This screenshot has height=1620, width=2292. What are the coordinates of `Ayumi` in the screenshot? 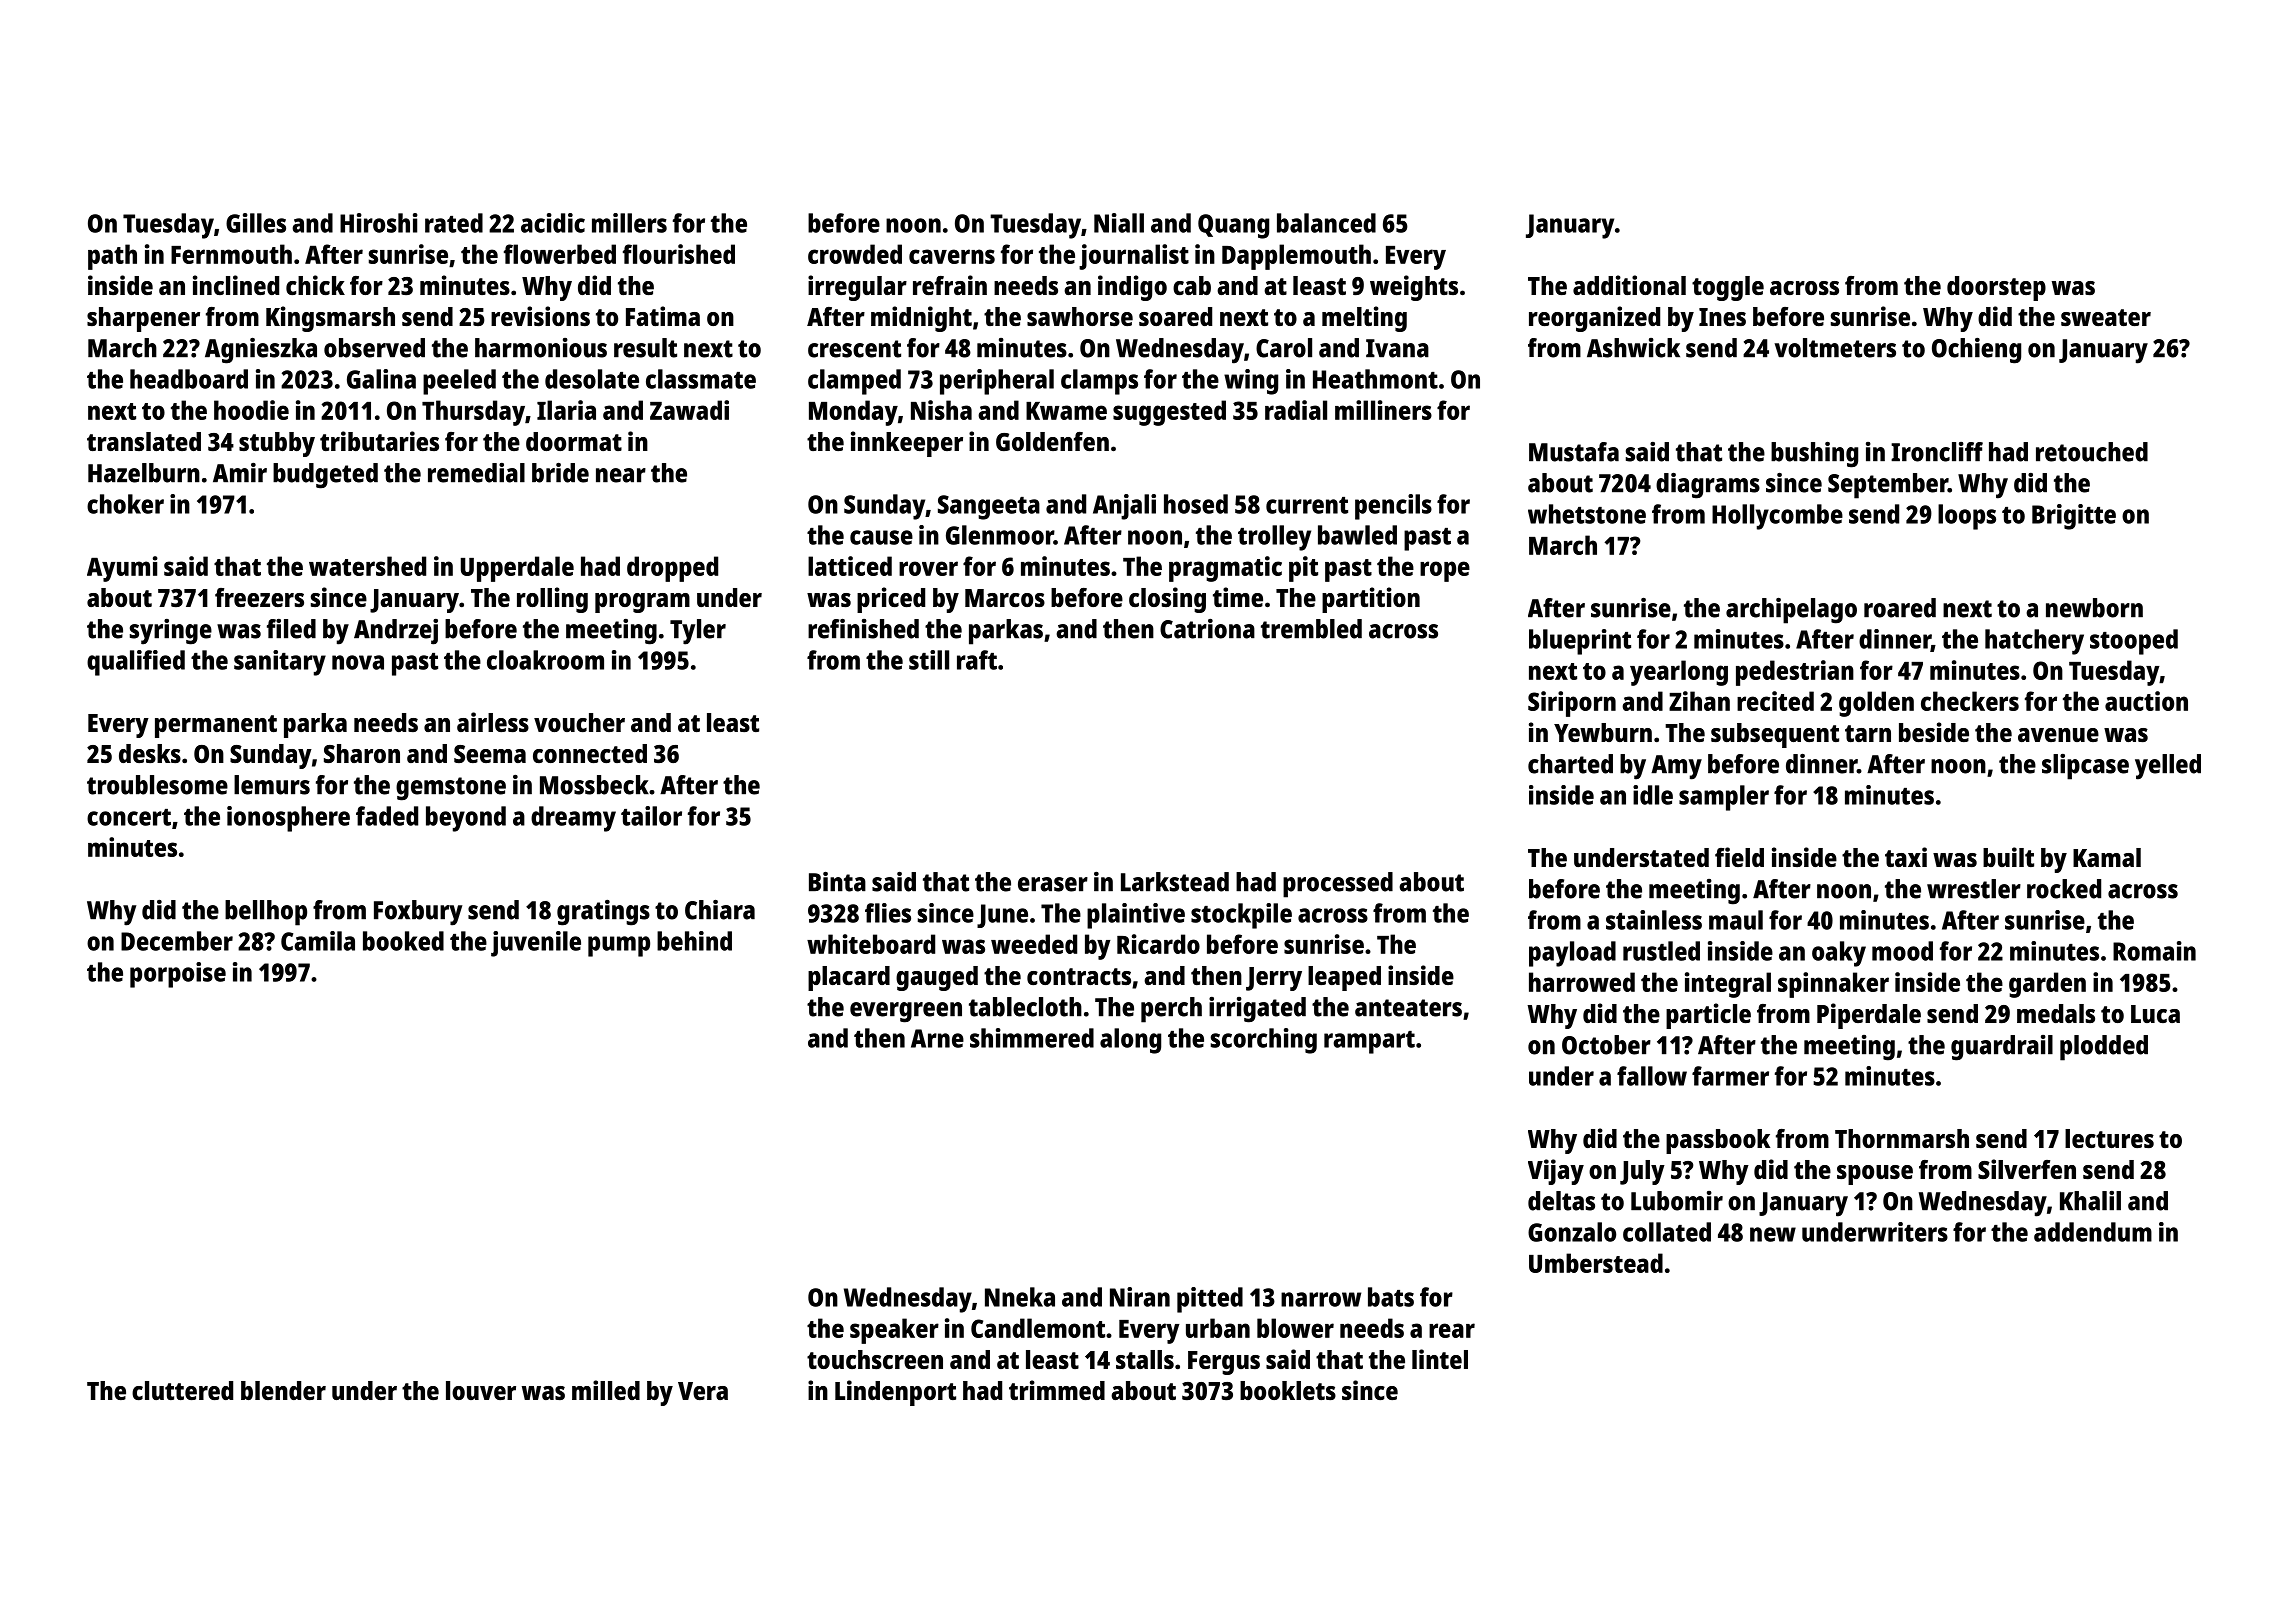 It's located at (122, 569).
